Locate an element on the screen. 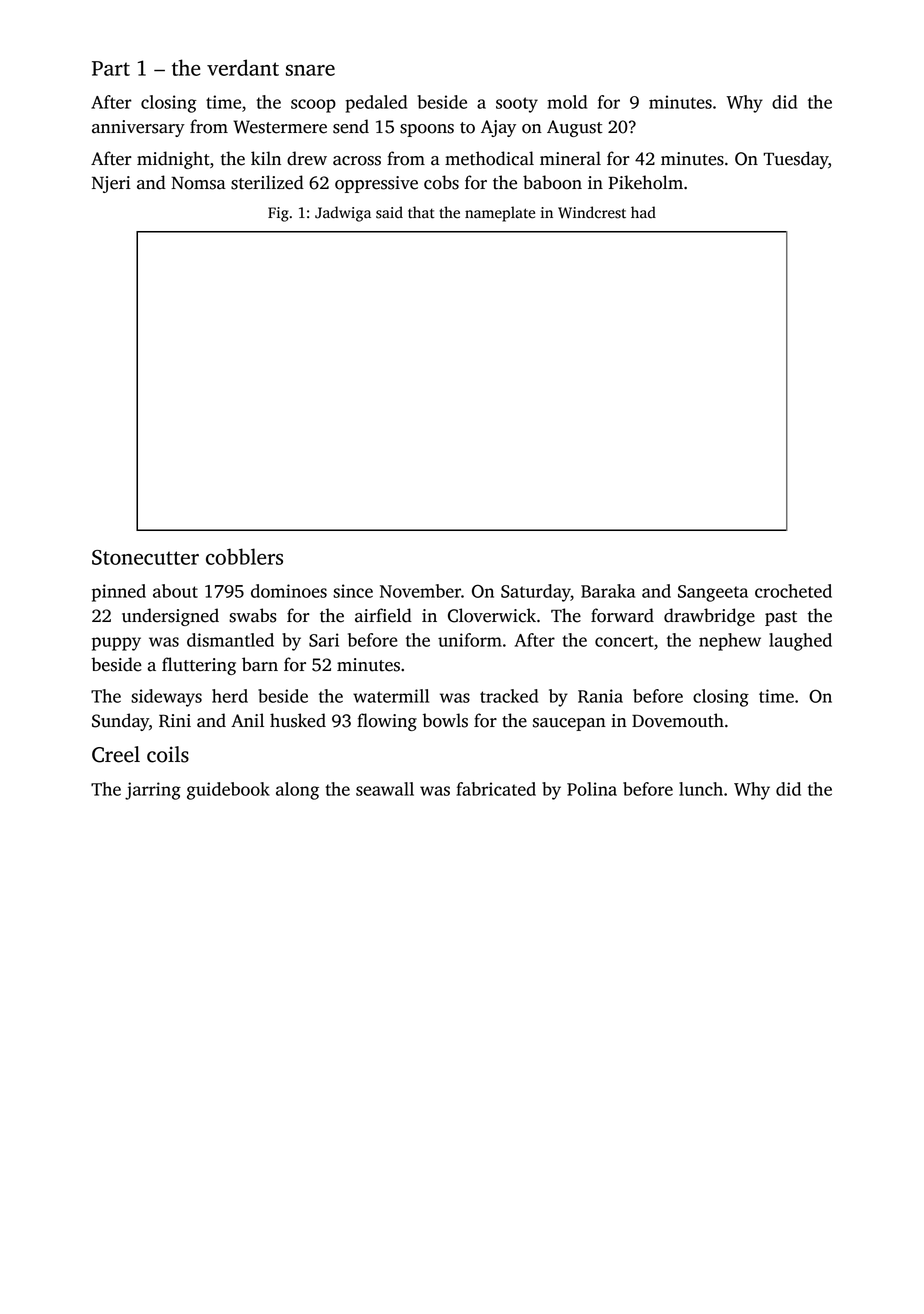  Baraka is located at coordinates (608, 591).
